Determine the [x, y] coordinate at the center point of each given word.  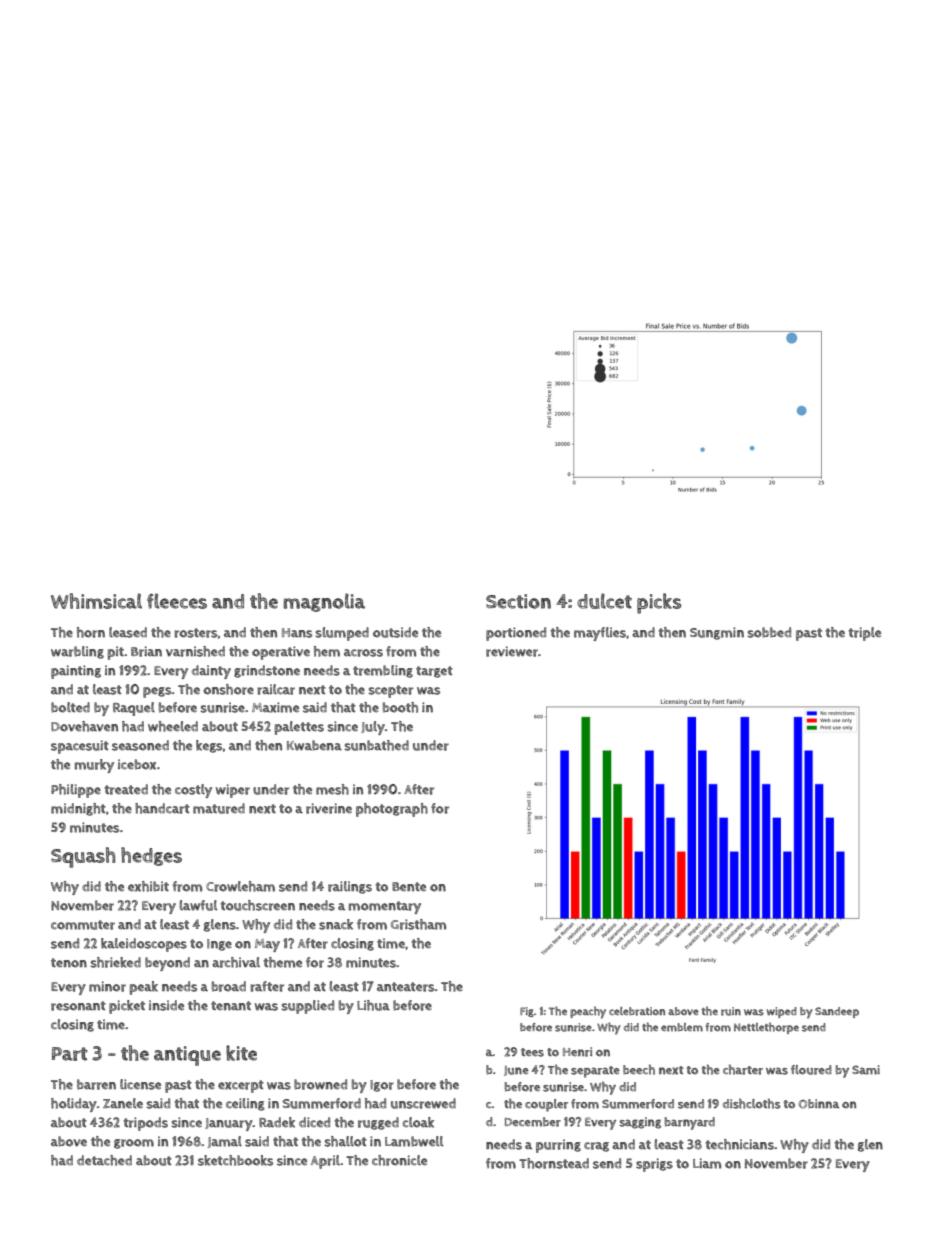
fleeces [177, 601]
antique [187, 1056]
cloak [418, 1122]
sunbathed [376, 745]
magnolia [324, 602]
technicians [739, 1144]
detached [104, 1160]
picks [659, 603]
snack [336, 924]
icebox [137, 764]
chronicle [399, 1160]
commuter [83, 925]
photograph [392, 810]
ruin [731, 1011]
